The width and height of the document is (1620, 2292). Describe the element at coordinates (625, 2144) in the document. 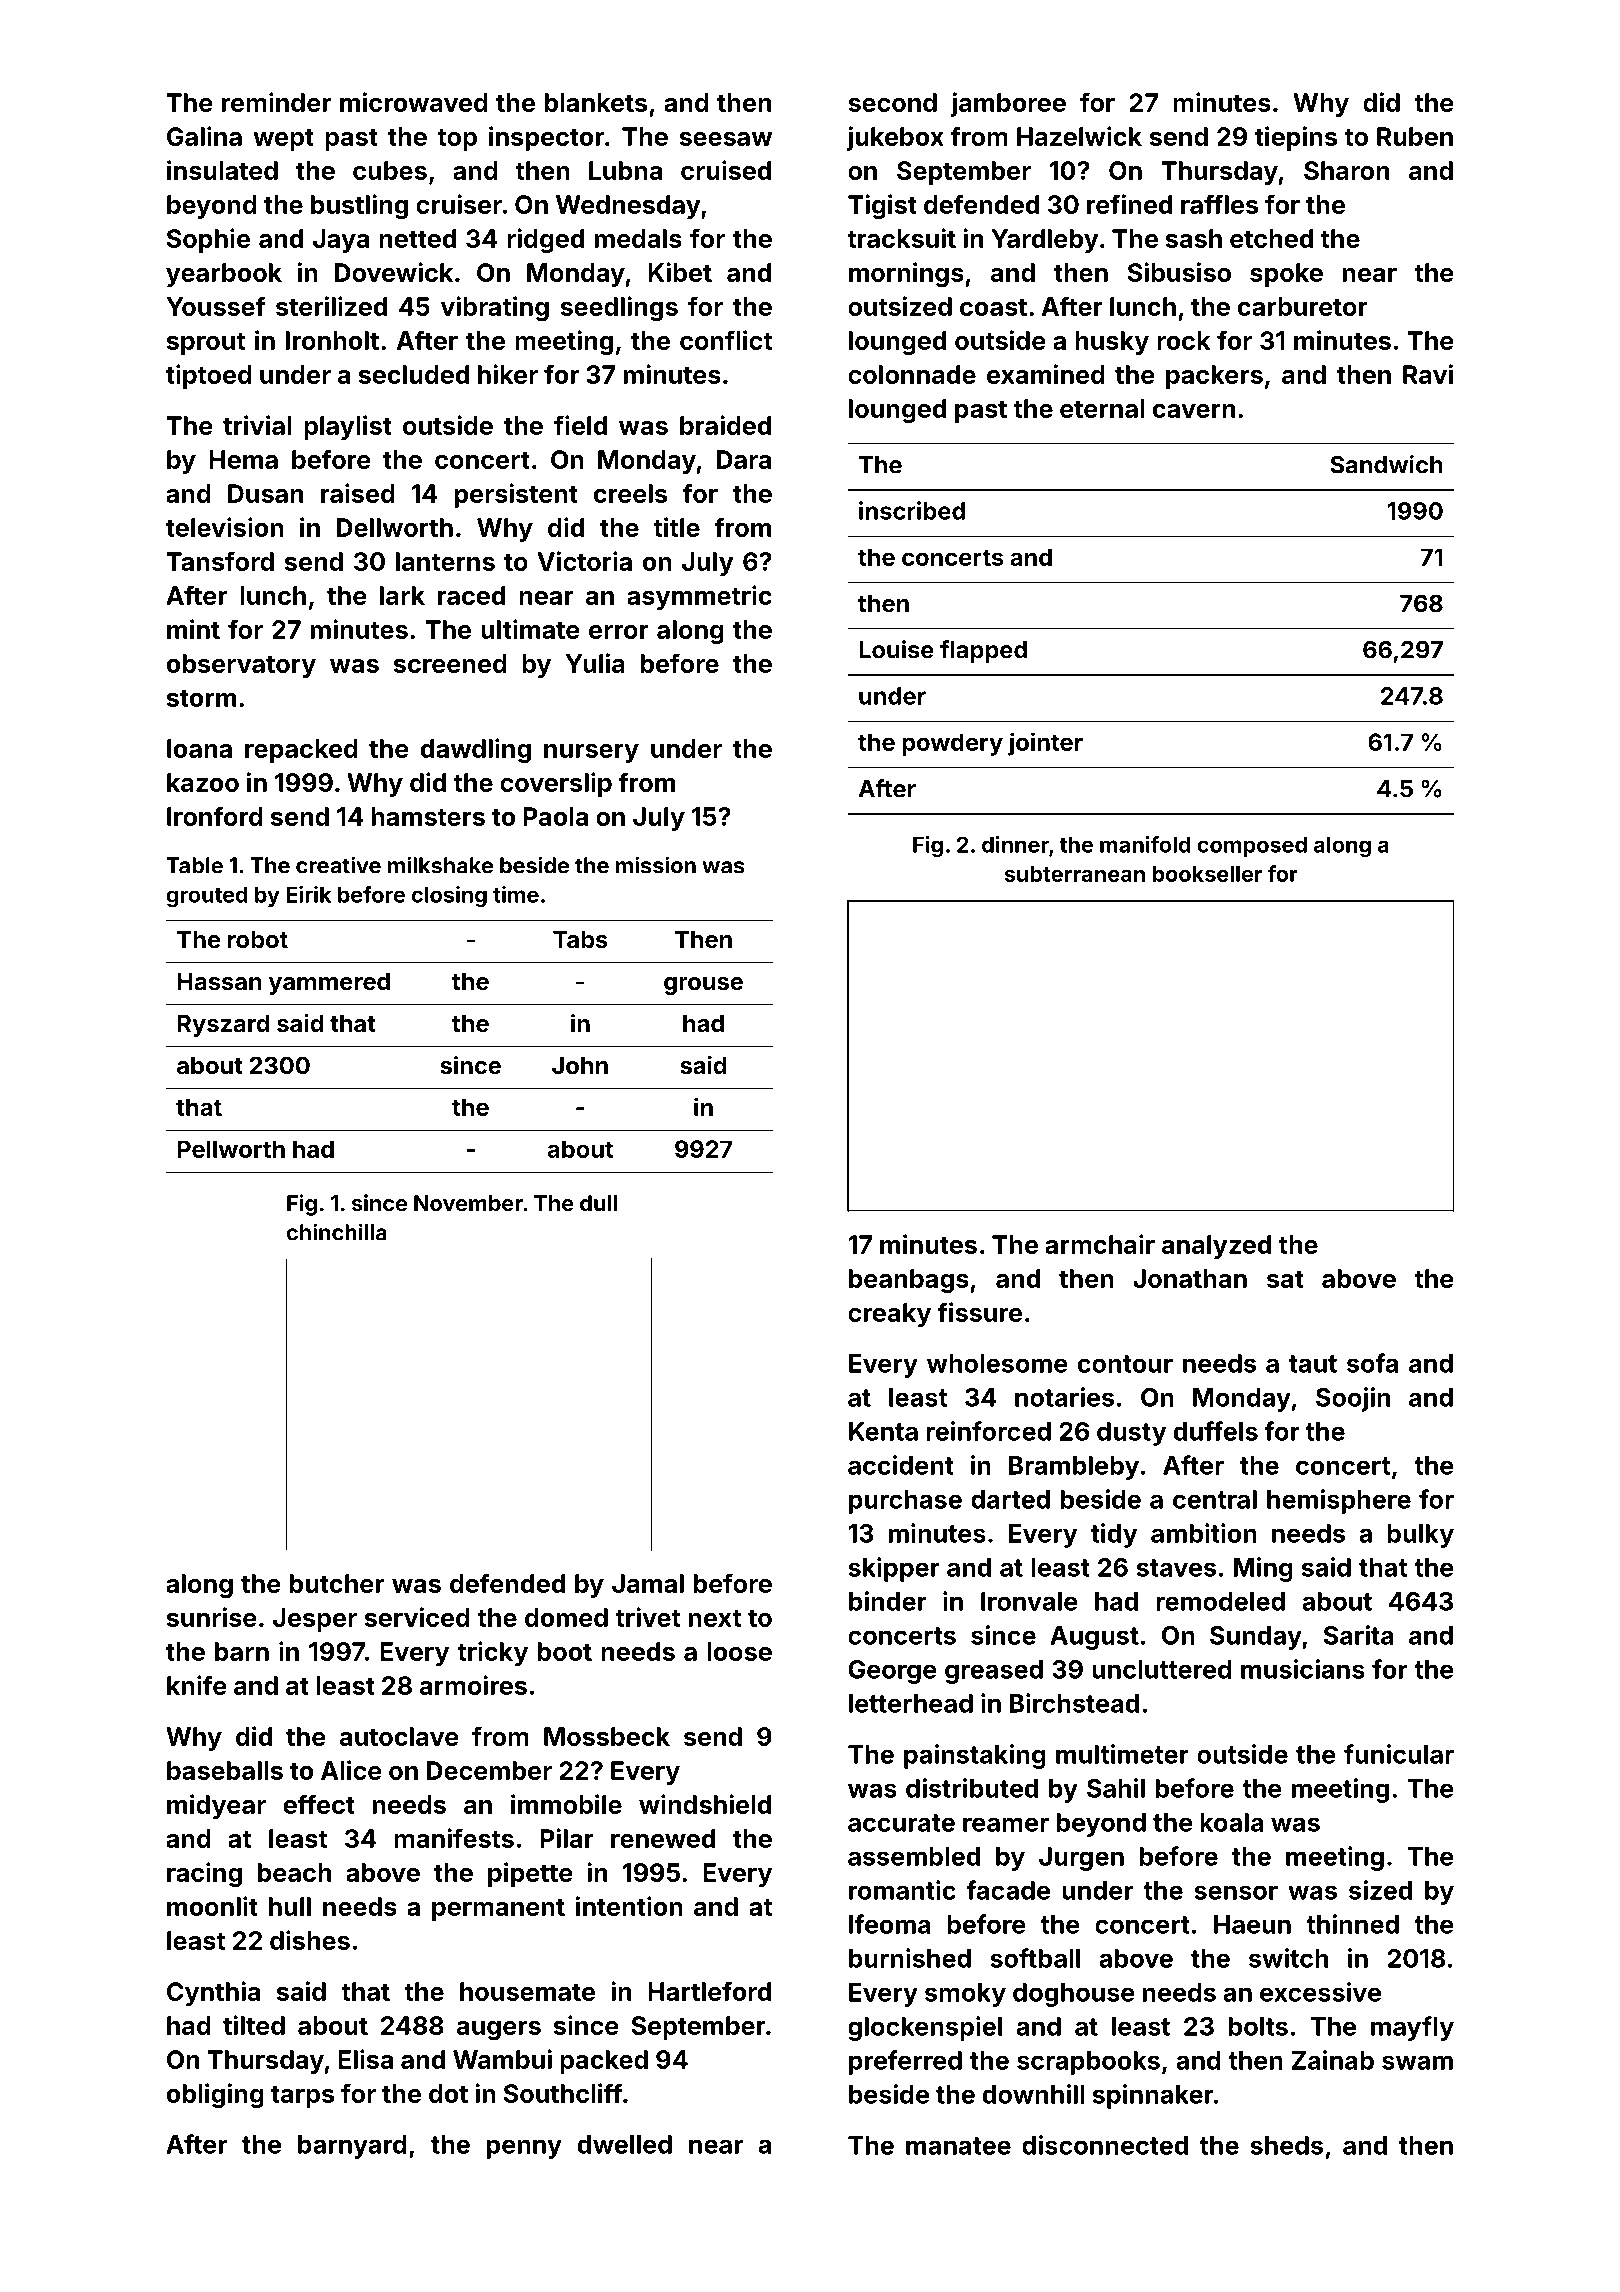

I see `dwelled` at that location.
